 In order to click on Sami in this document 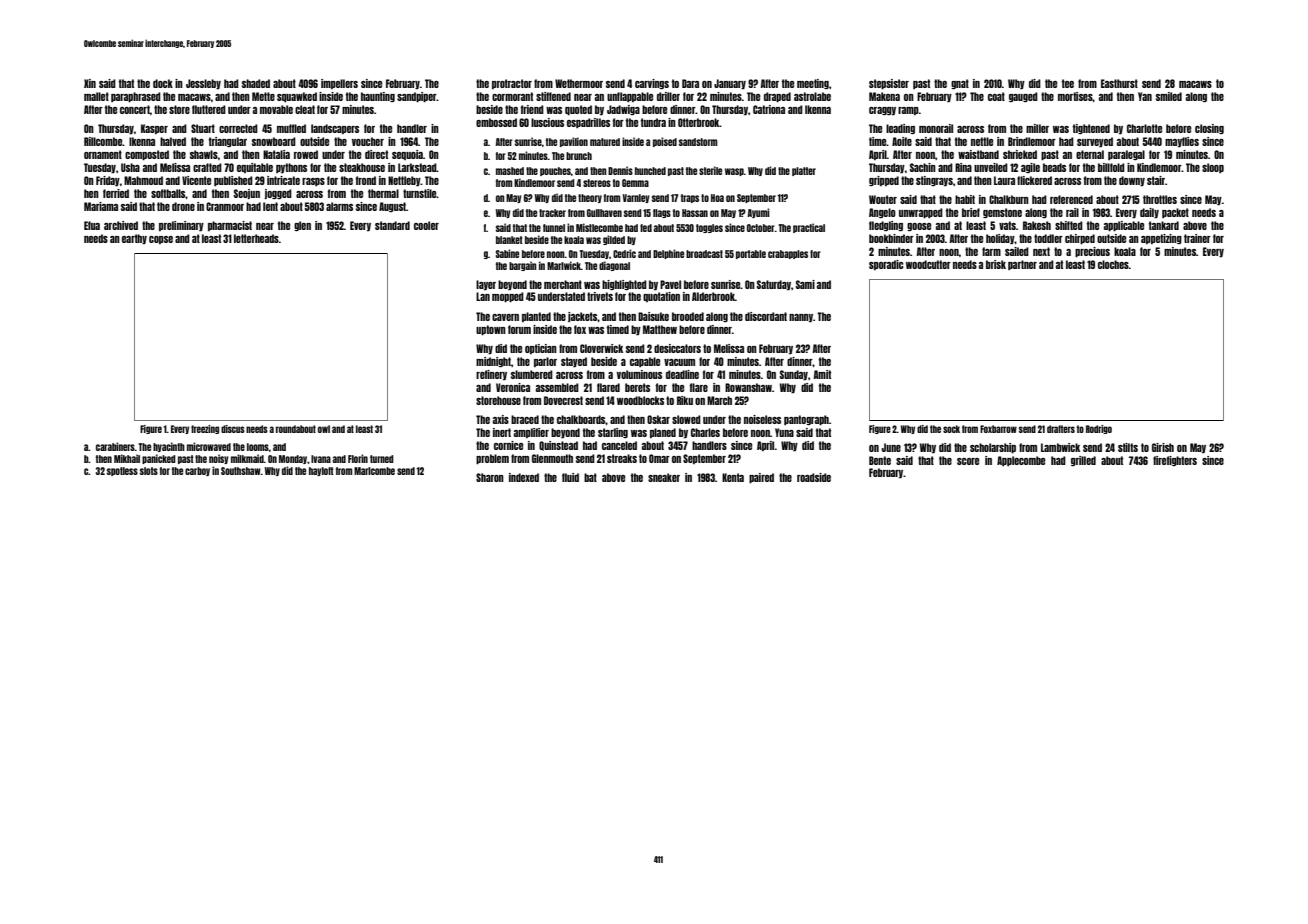, I will do `click(805, 284)`.
